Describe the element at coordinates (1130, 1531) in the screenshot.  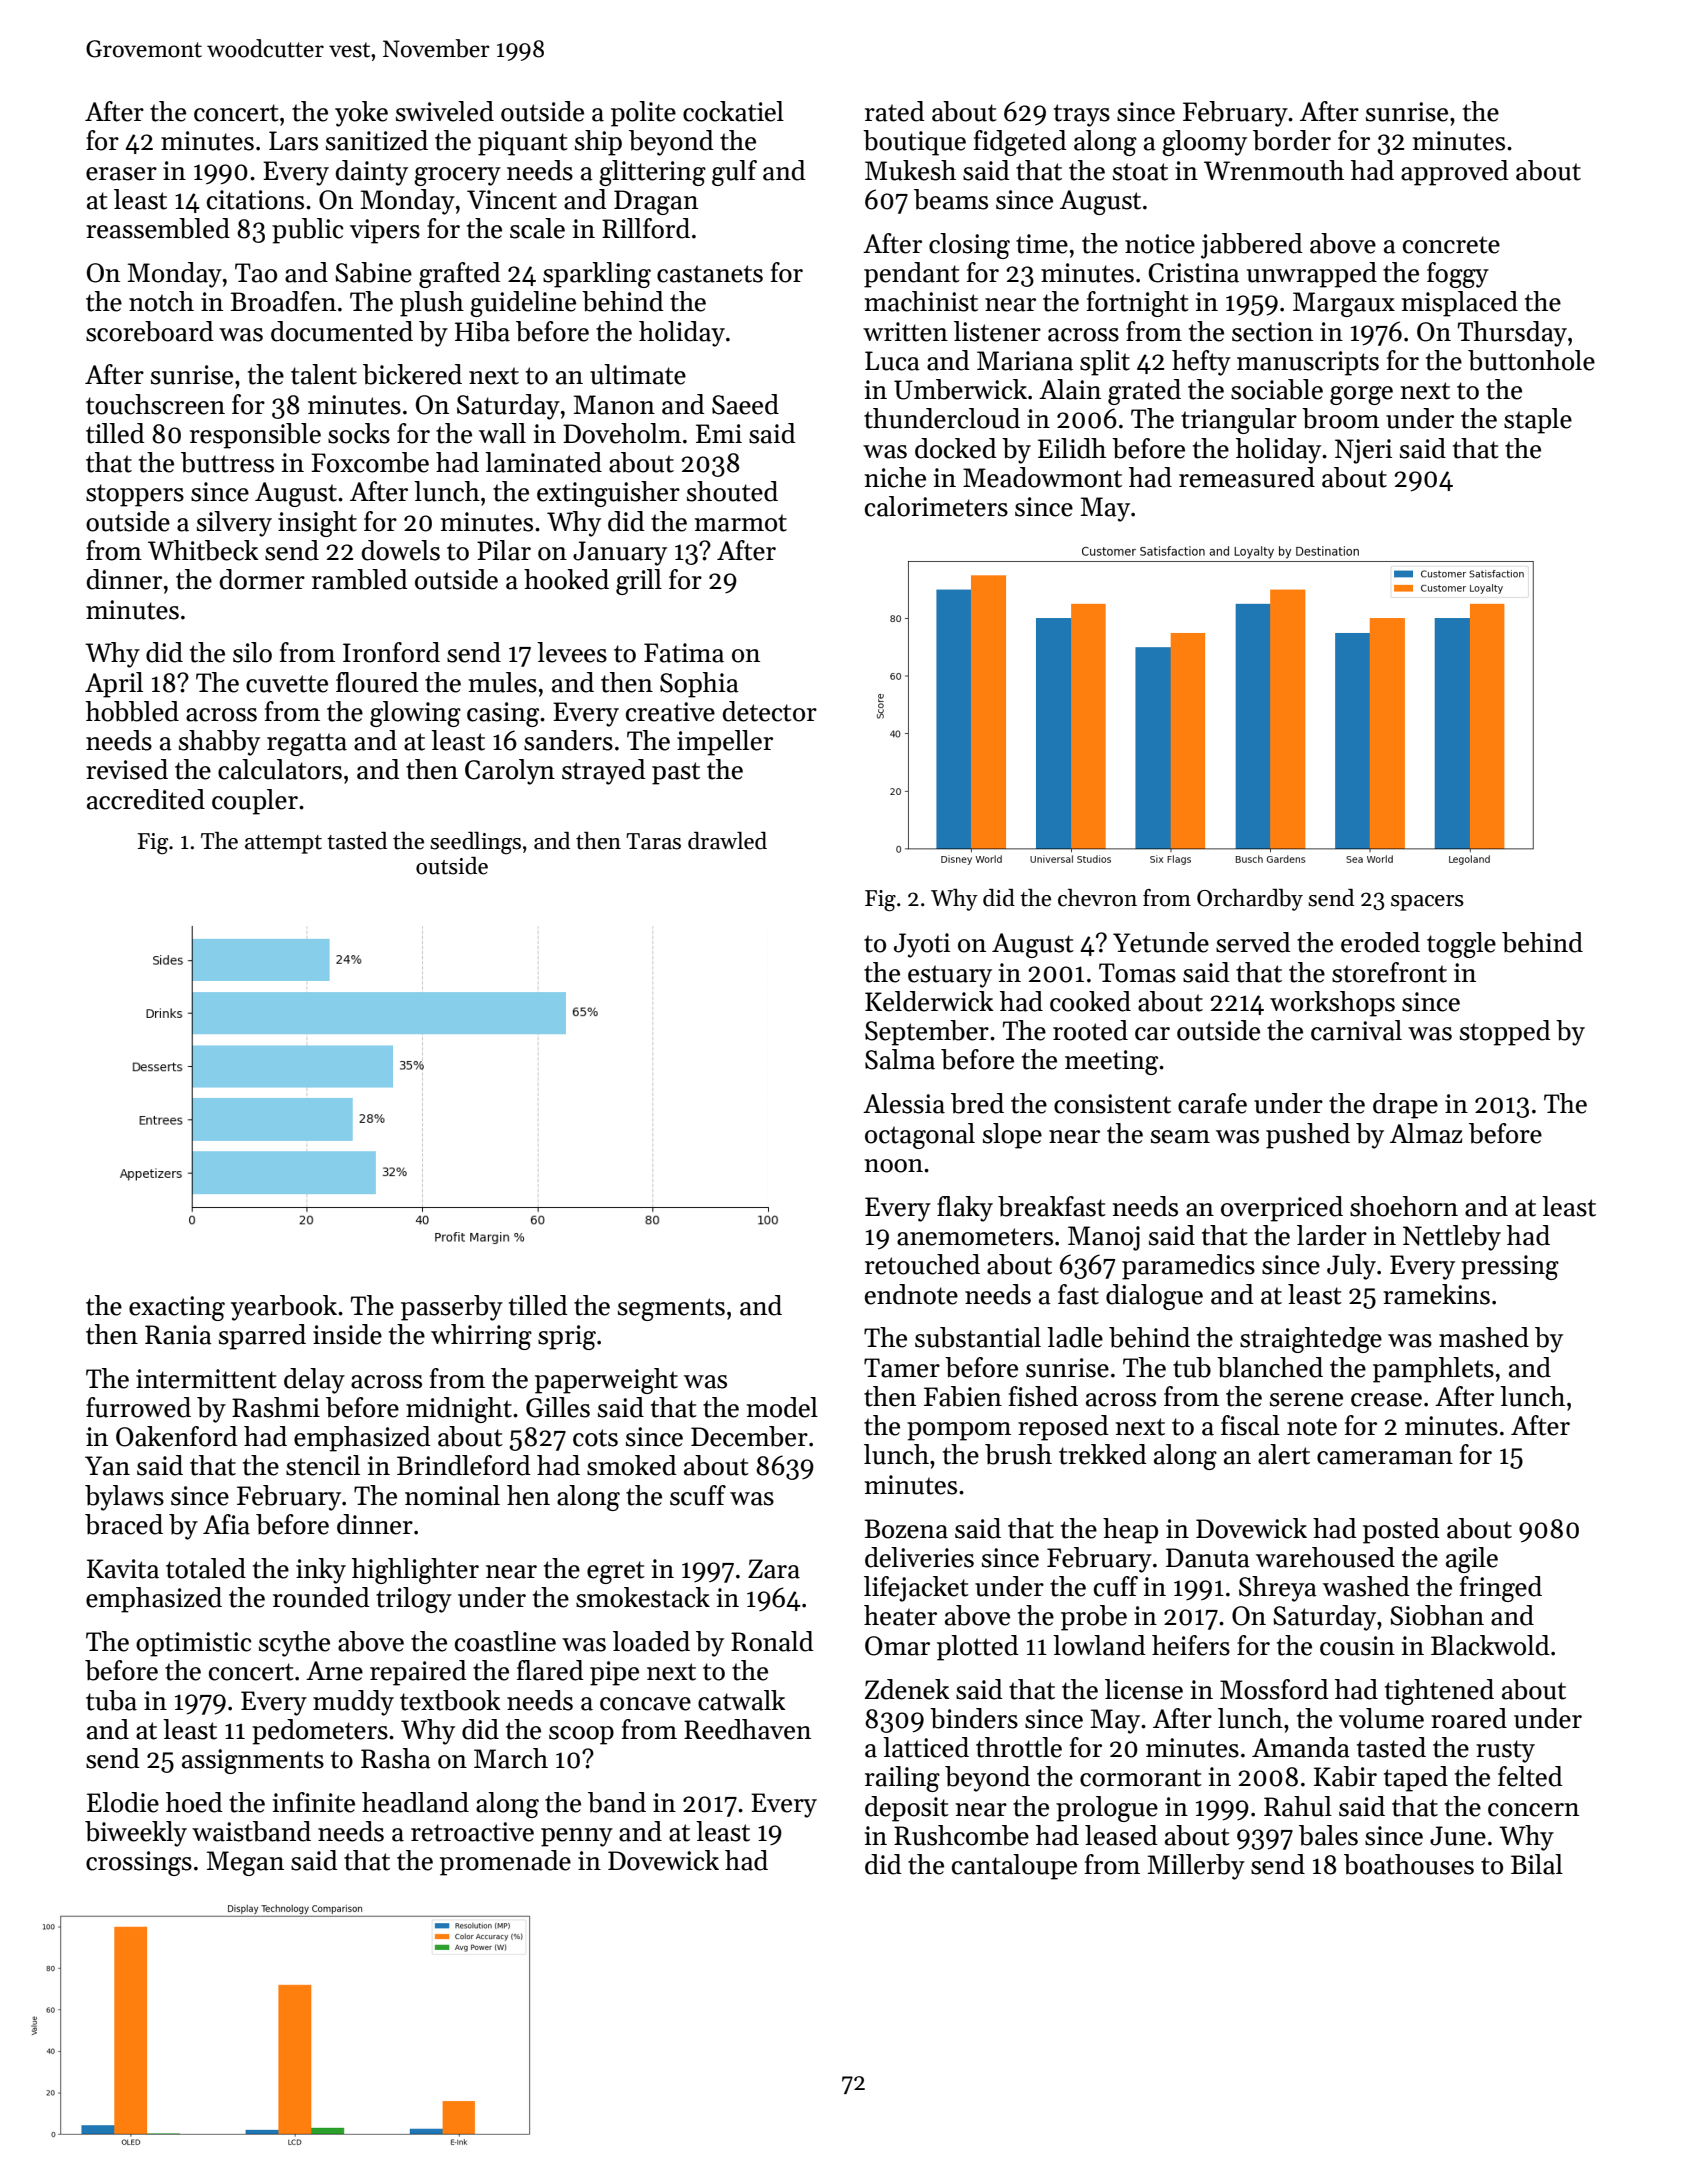
I see `heap` at that location.
